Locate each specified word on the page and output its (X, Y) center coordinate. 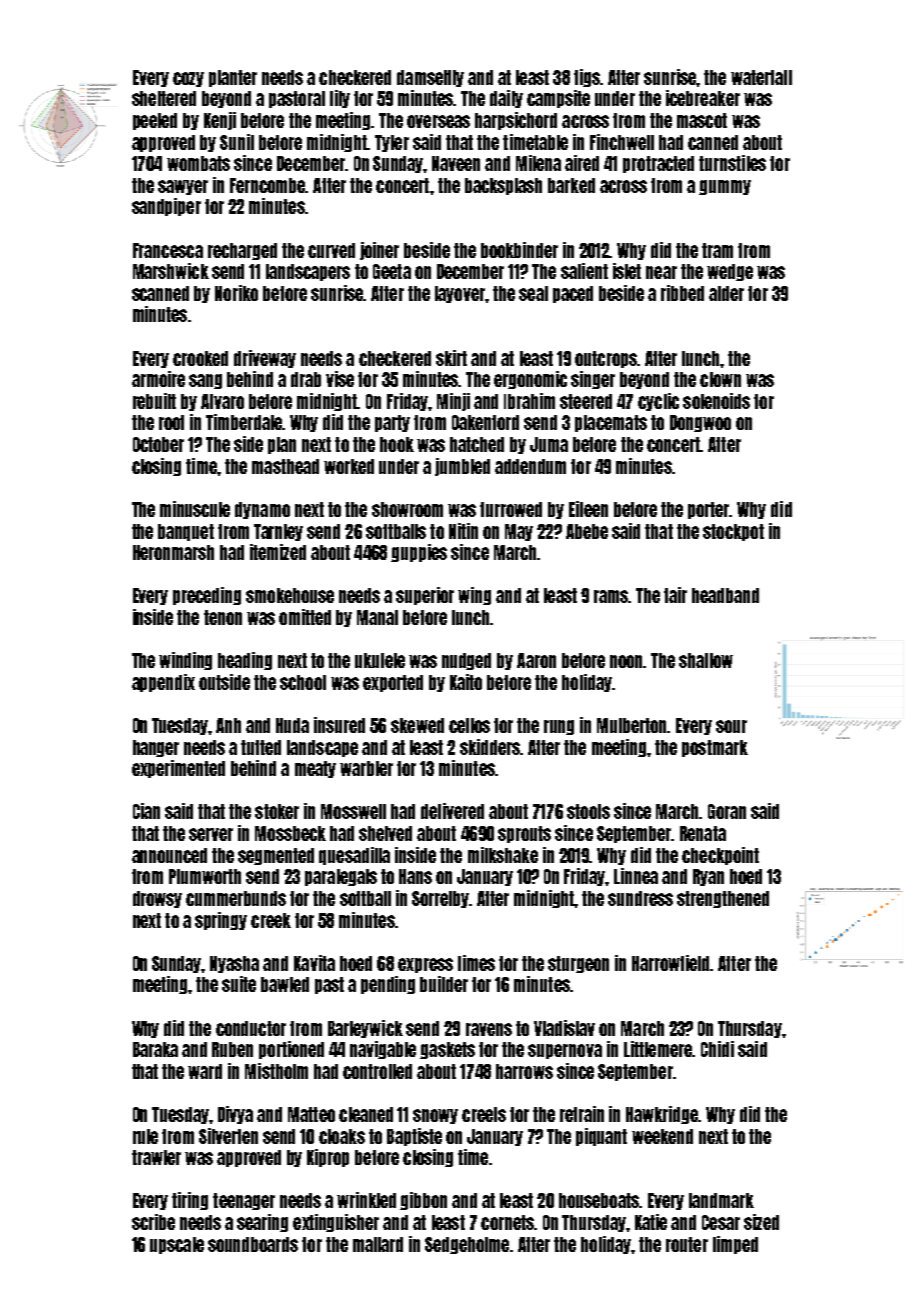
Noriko (236, 293)
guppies (419, 553)
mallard (378, 1244)
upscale (177, 1245)
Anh (228, 725)
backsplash (503, 186)
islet (627, 271)
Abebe (587, 531)
